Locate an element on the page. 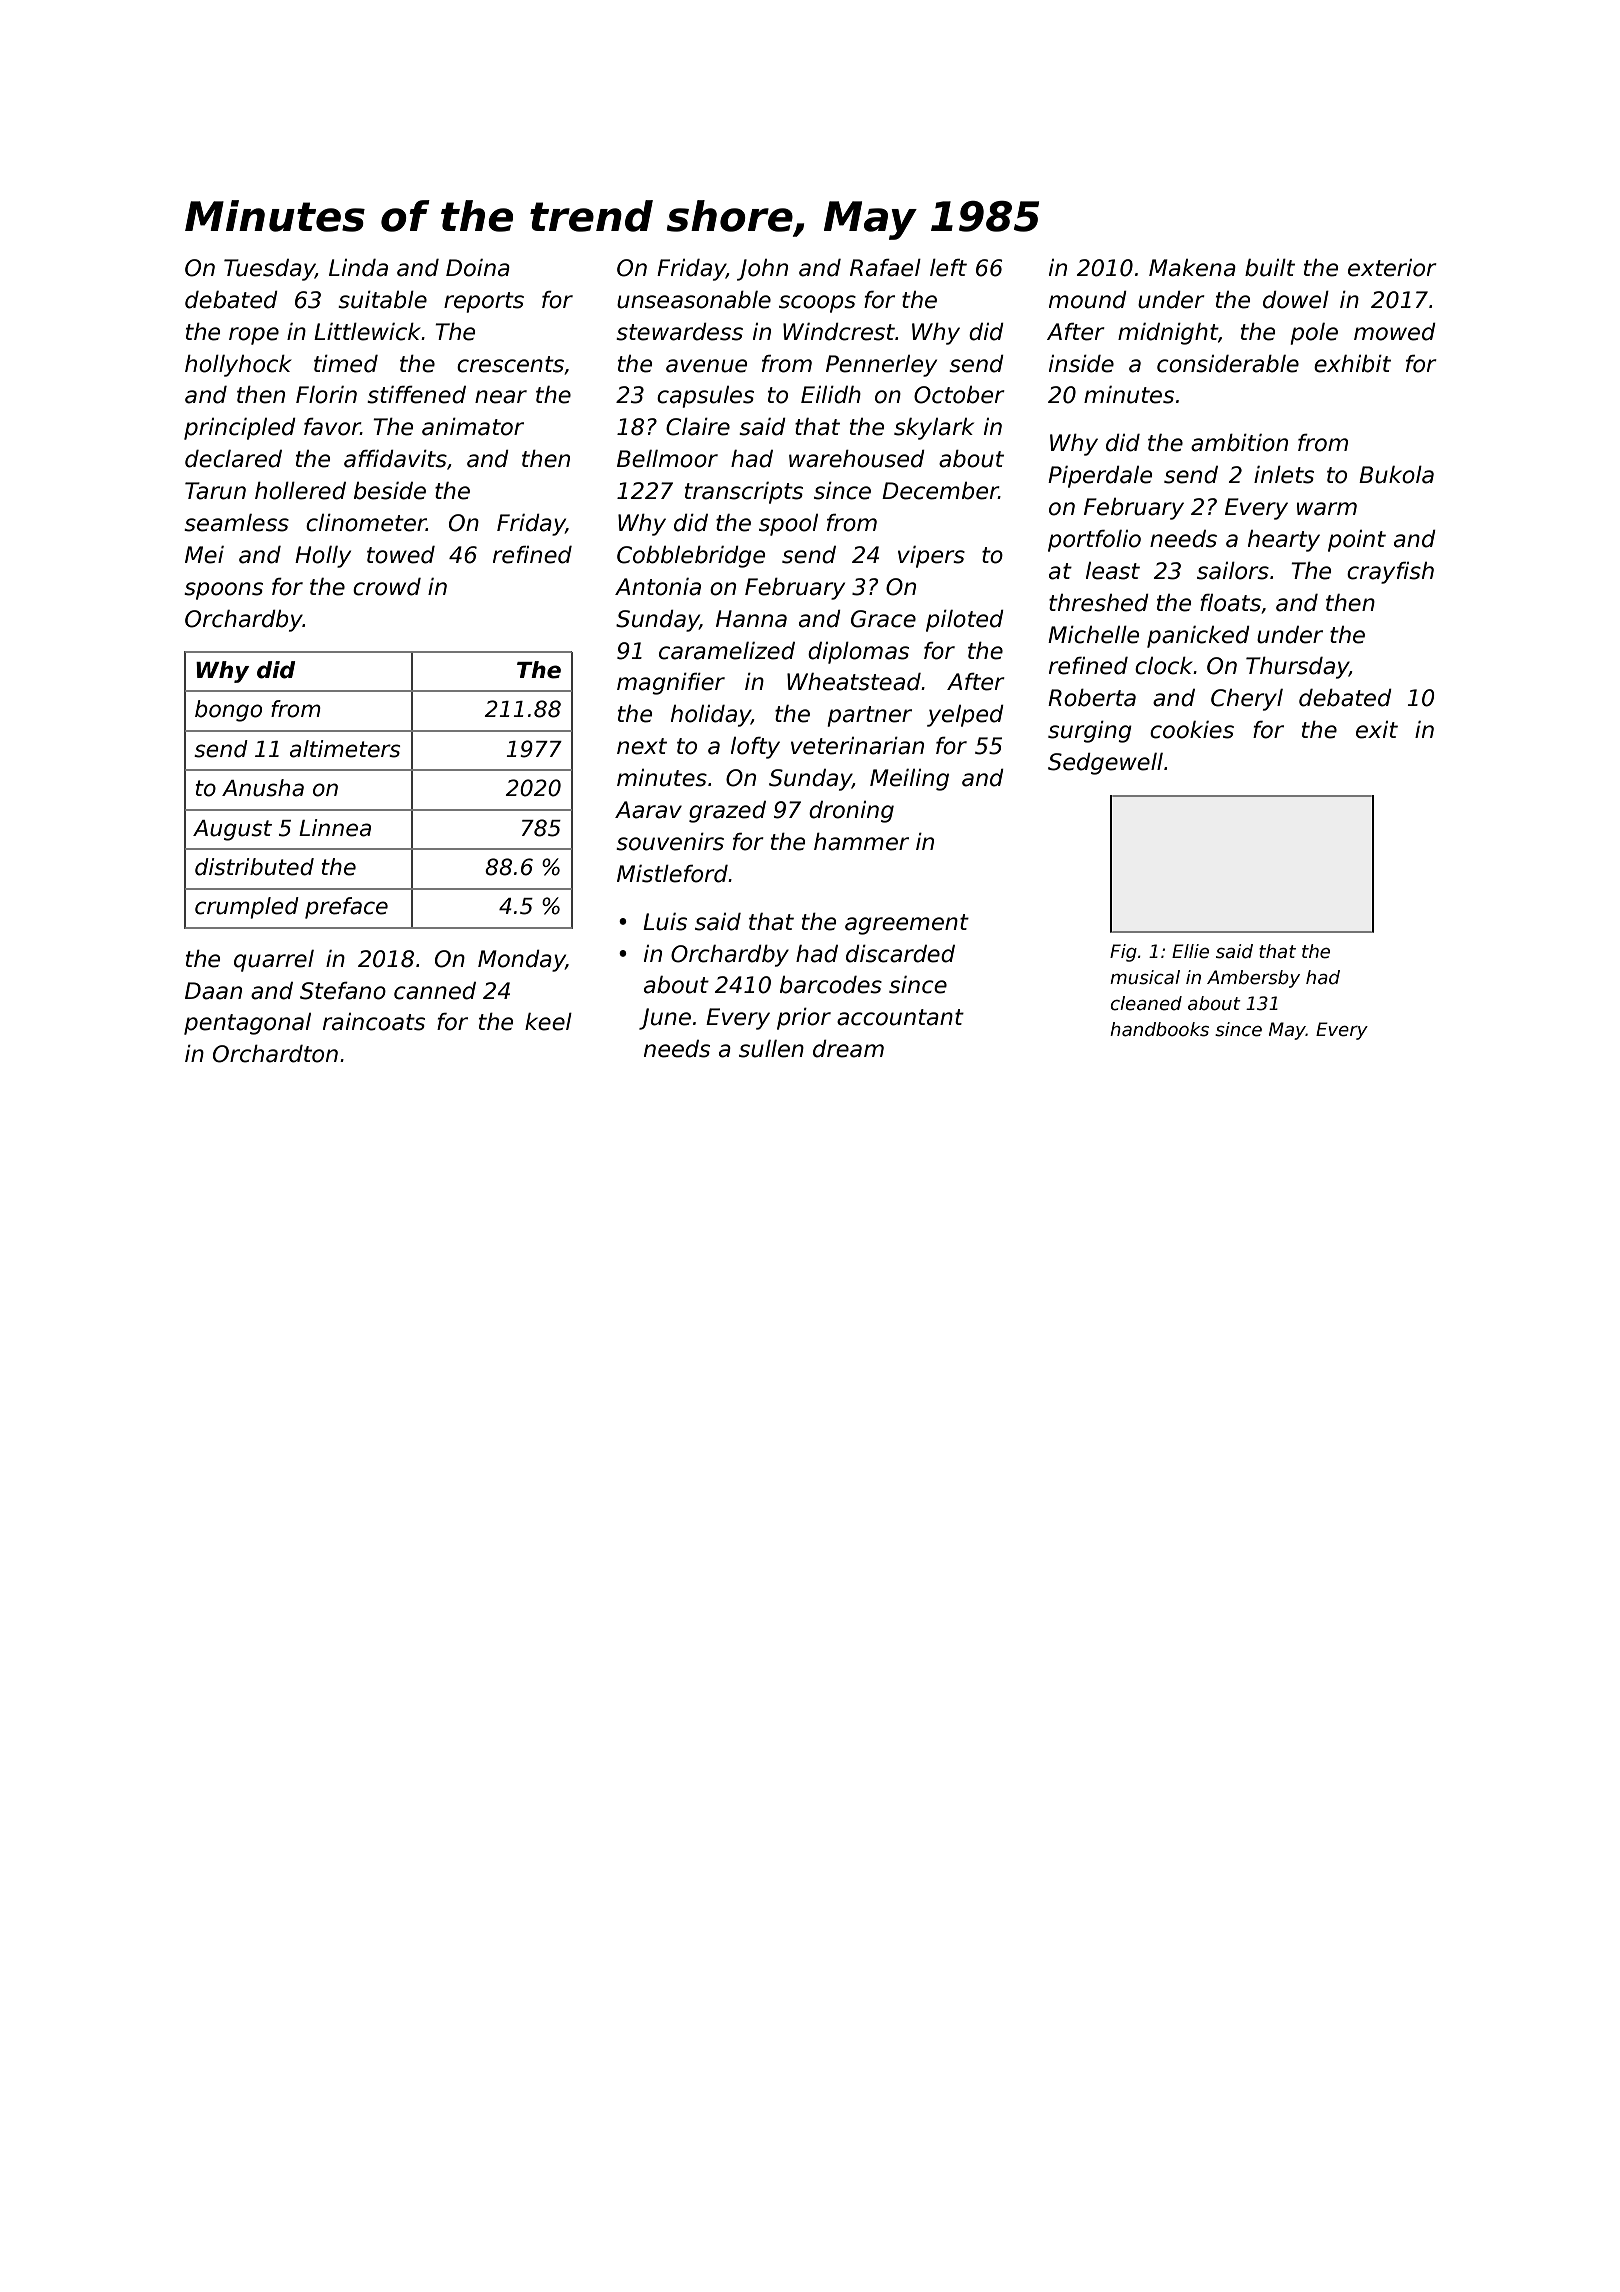 The height and width of the document is (2292, 1620). Tuesday is located at coordinates (269, 270).
